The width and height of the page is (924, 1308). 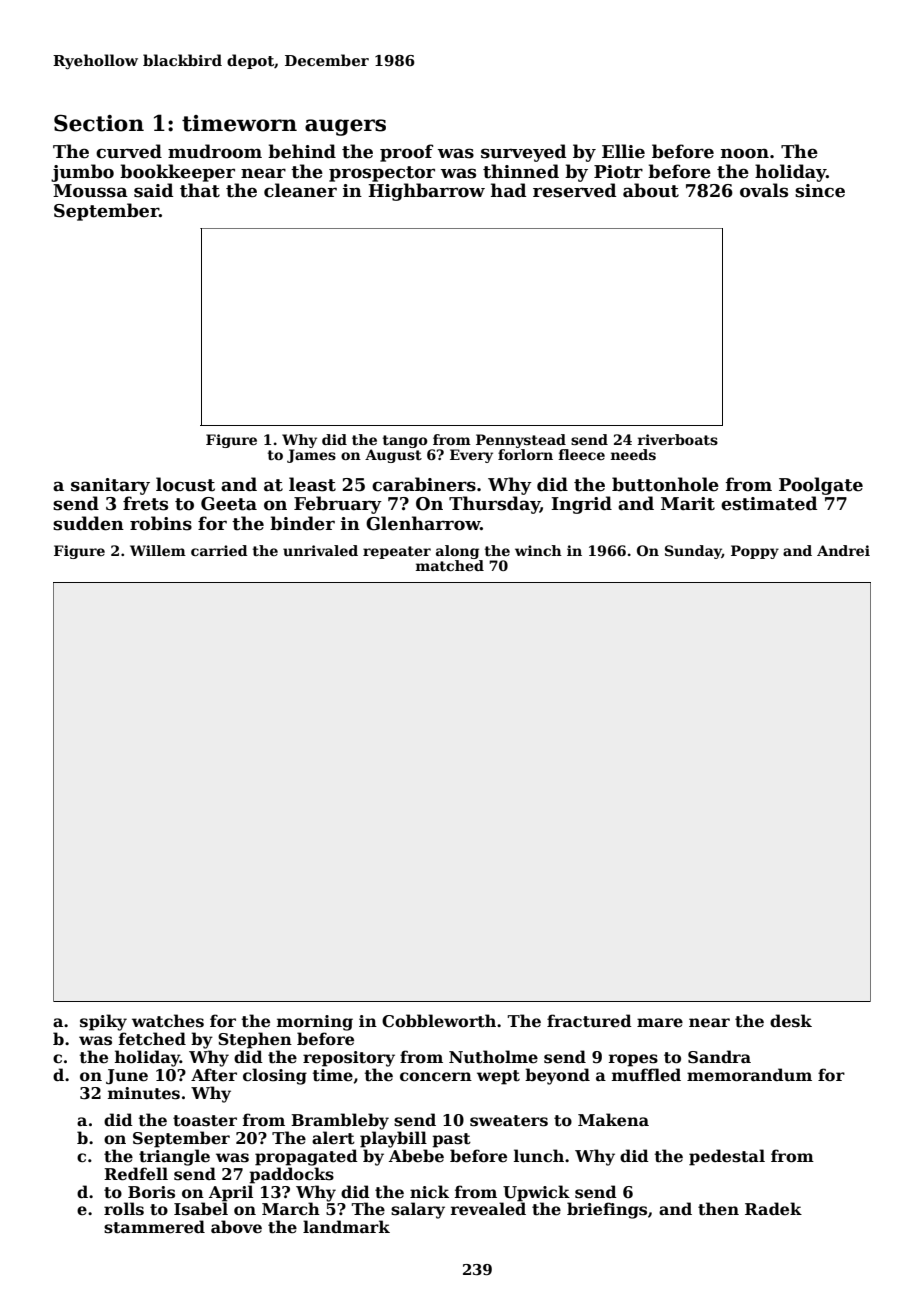 I want to click on matched, so click(x=450, y=565).
